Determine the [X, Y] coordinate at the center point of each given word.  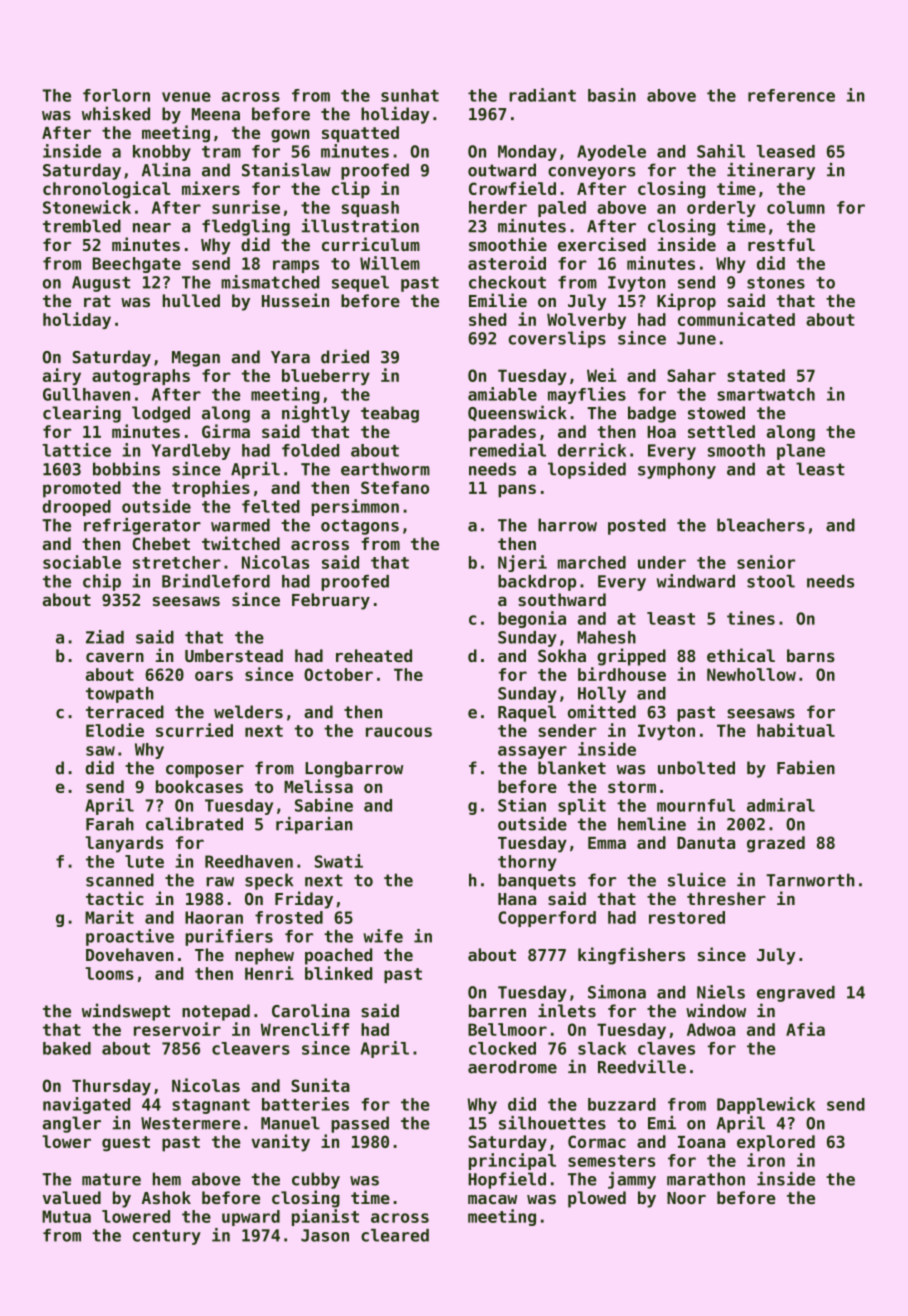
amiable [502, 394]
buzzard [622, 1104]
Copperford [547, 919]
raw [220, 882]
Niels [721, 992]
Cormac [597, 1141]
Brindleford [216, 581]
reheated [374, 655]
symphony [677, 470]
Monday [527, 153]
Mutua [66, 1216]
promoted [82, 489]
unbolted [696, 768]
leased [786, 151]
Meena [216, 114]
